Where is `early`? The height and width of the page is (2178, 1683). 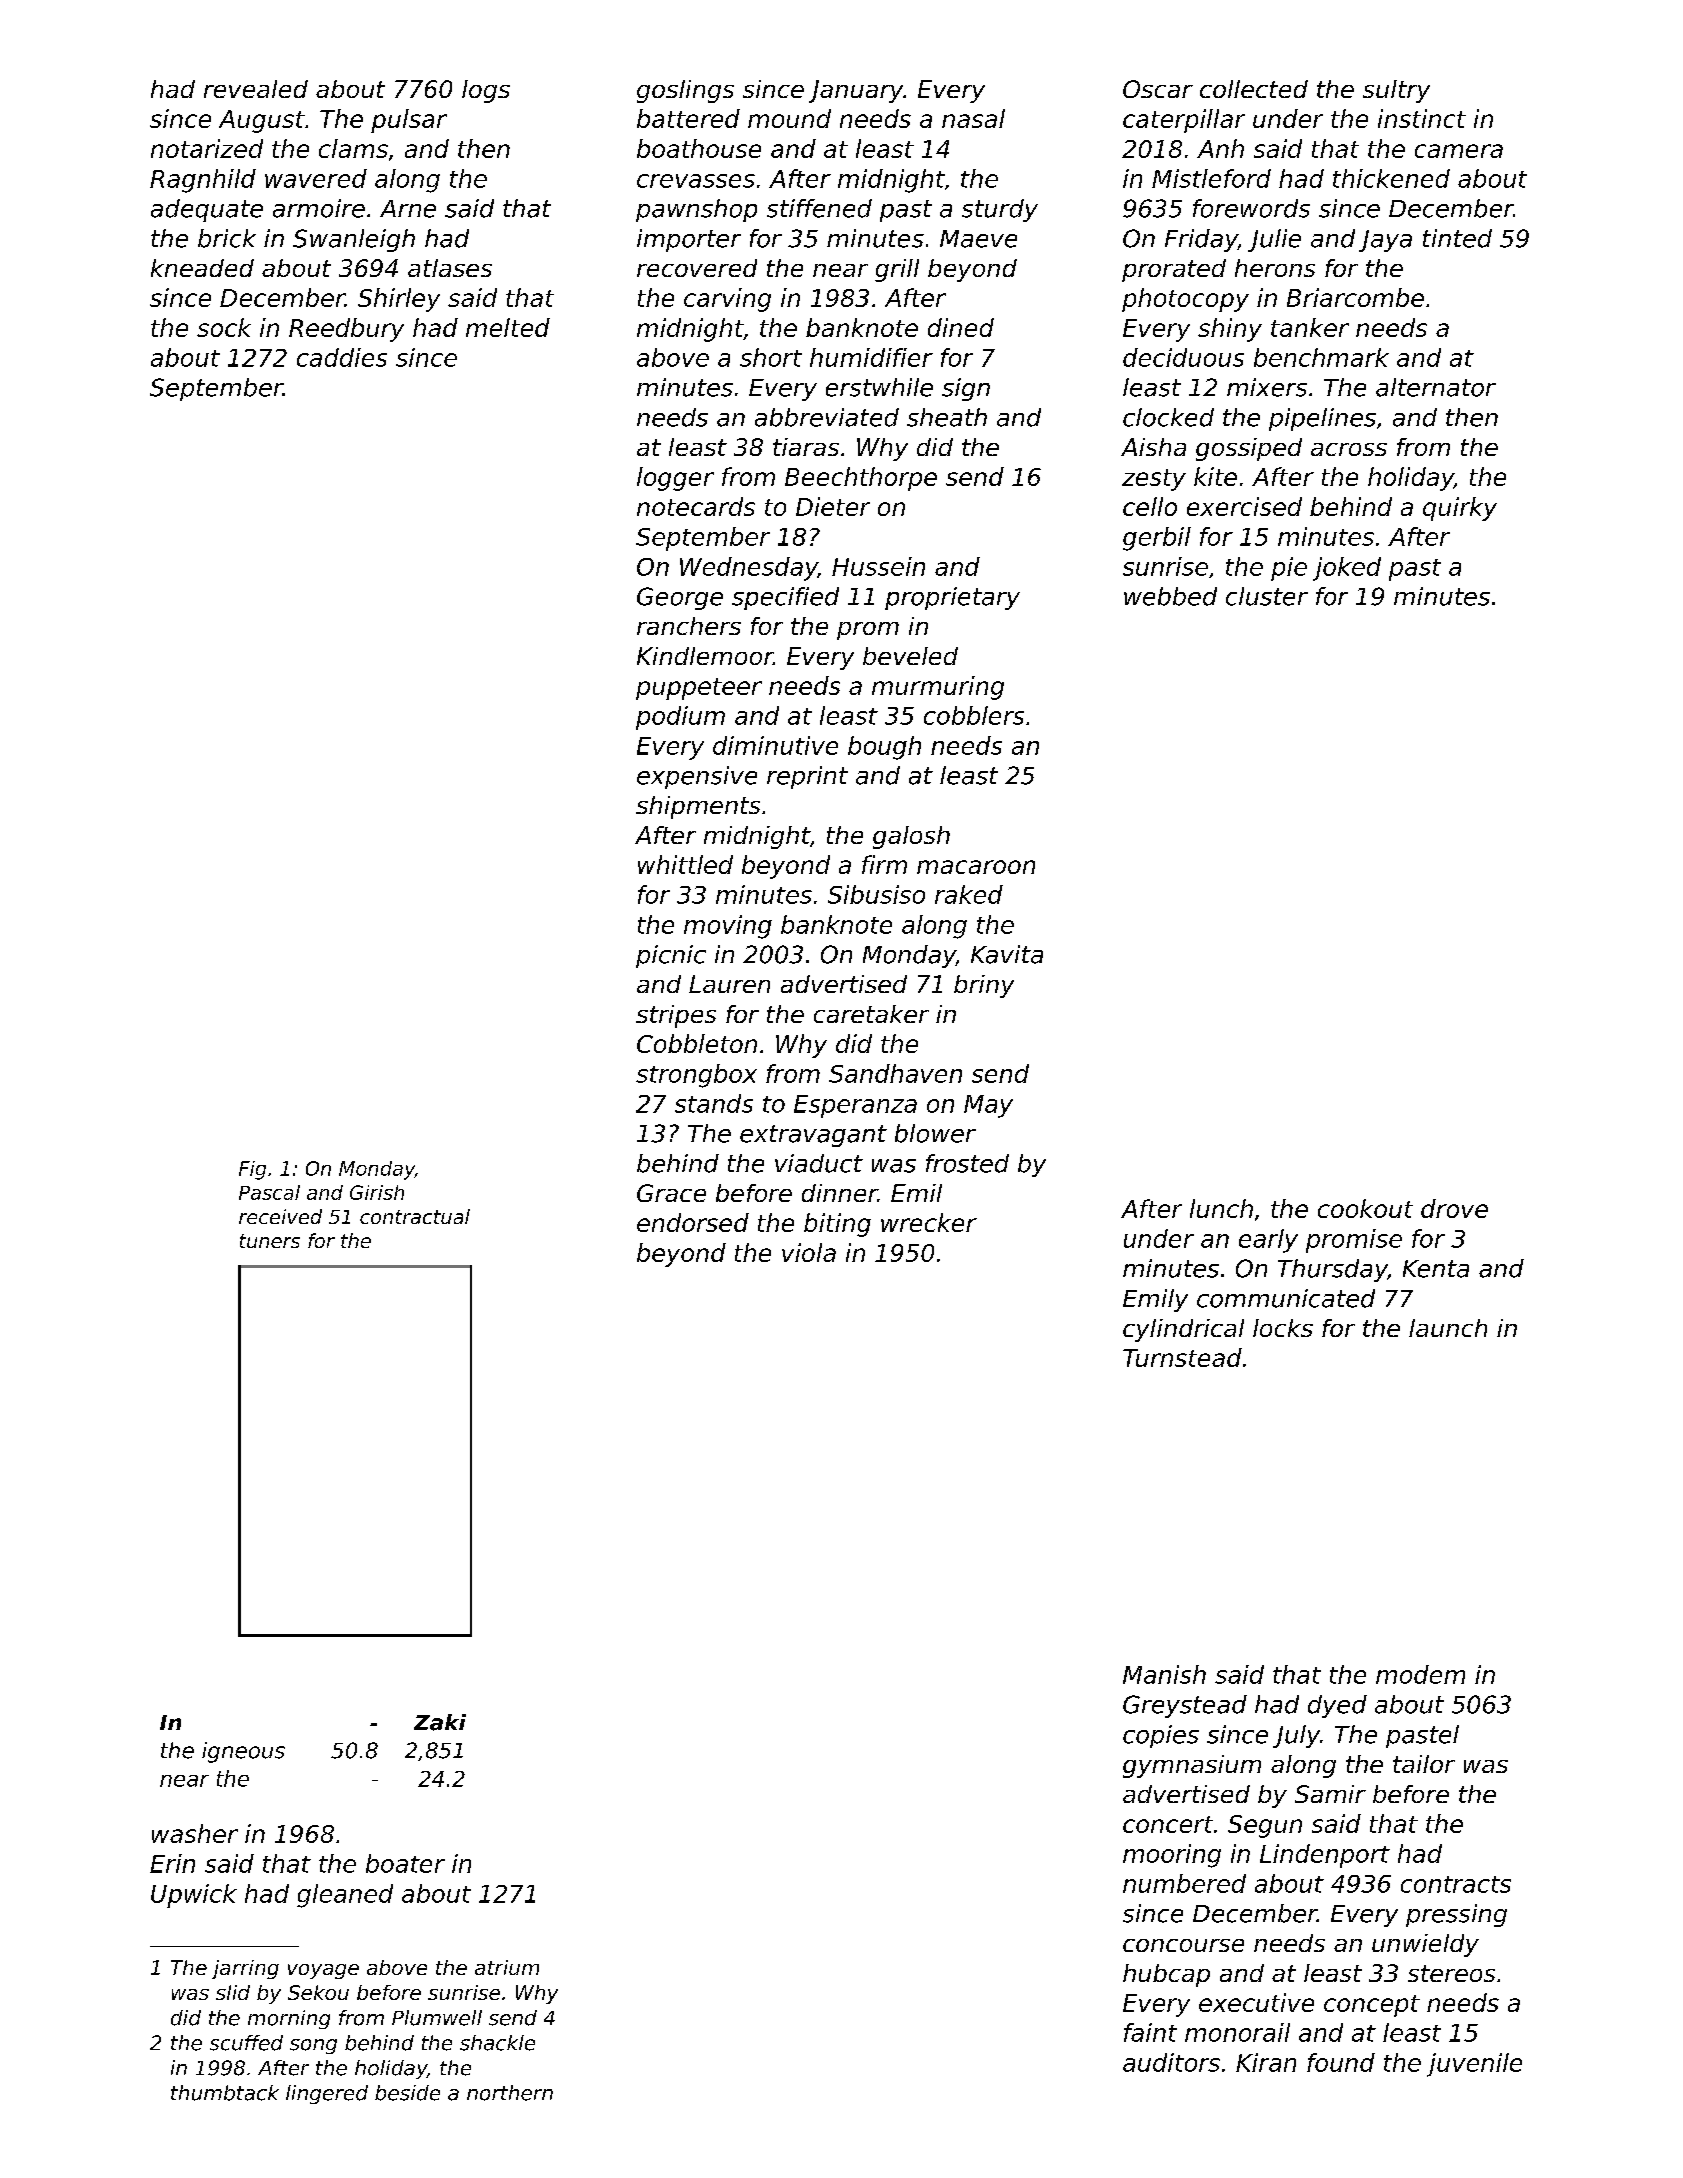 early is located at coordinates (1268, 1241).
